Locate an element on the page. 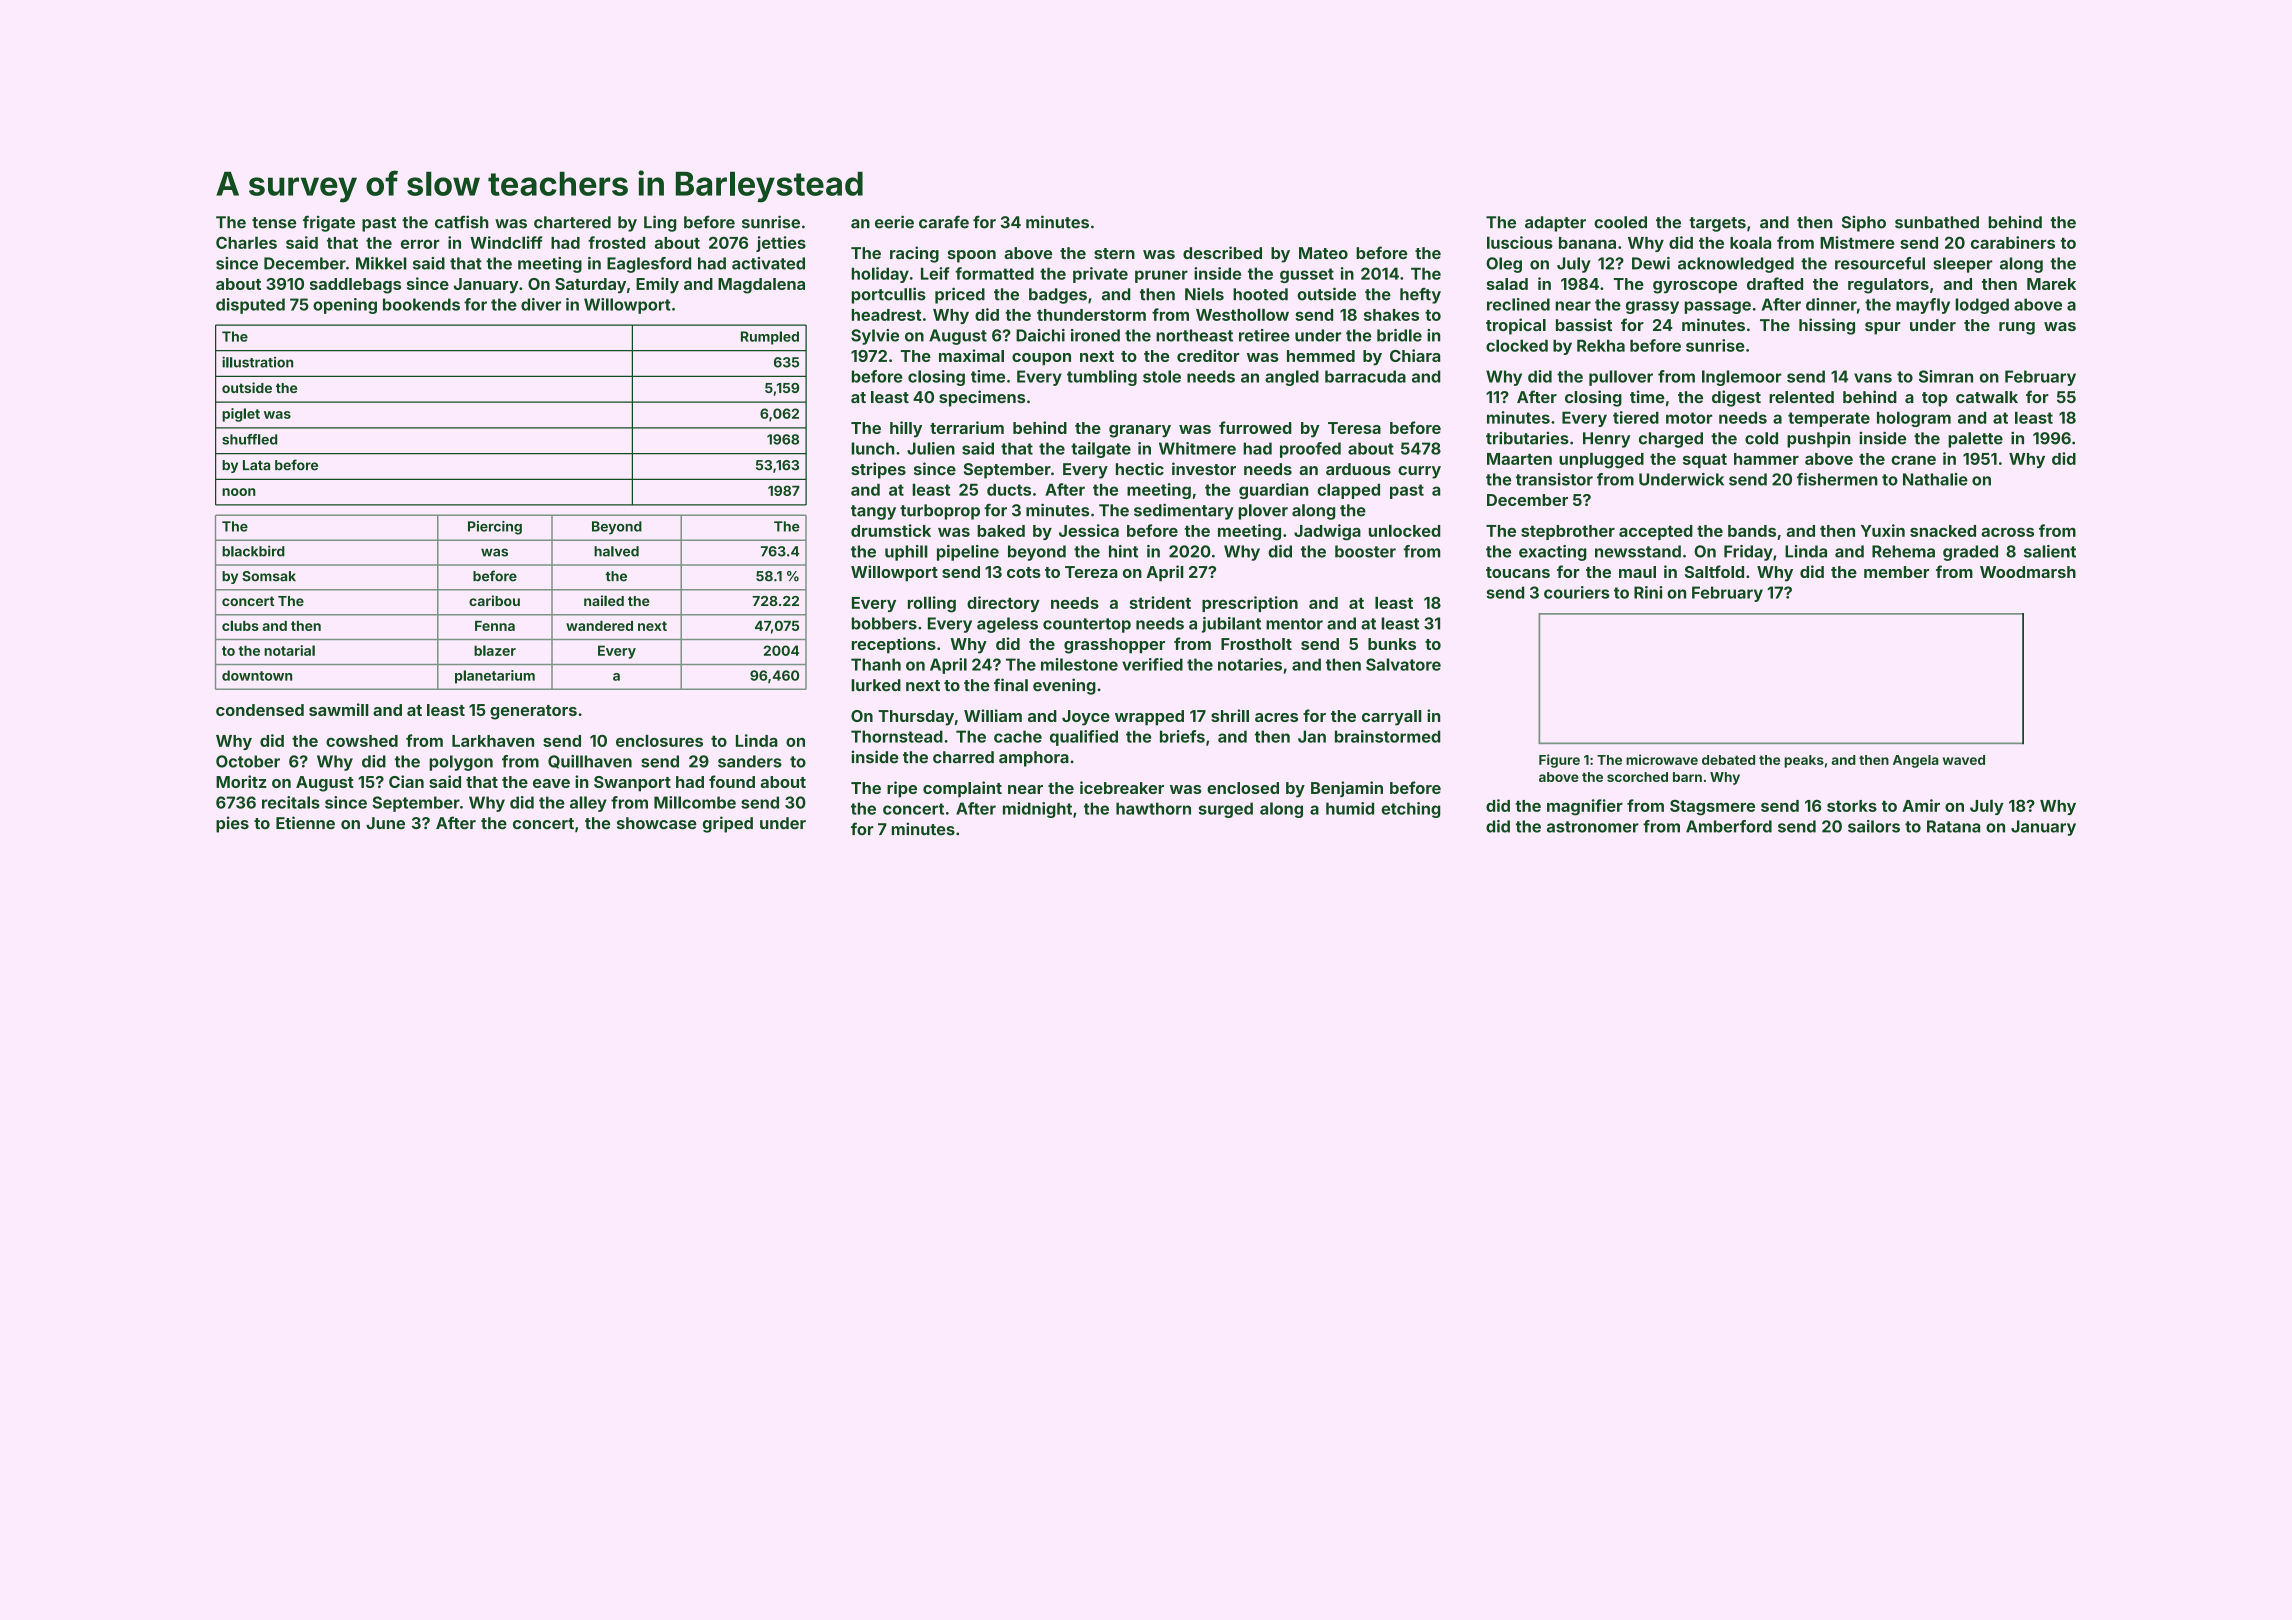  noon is located at coordinates (239, 492).
